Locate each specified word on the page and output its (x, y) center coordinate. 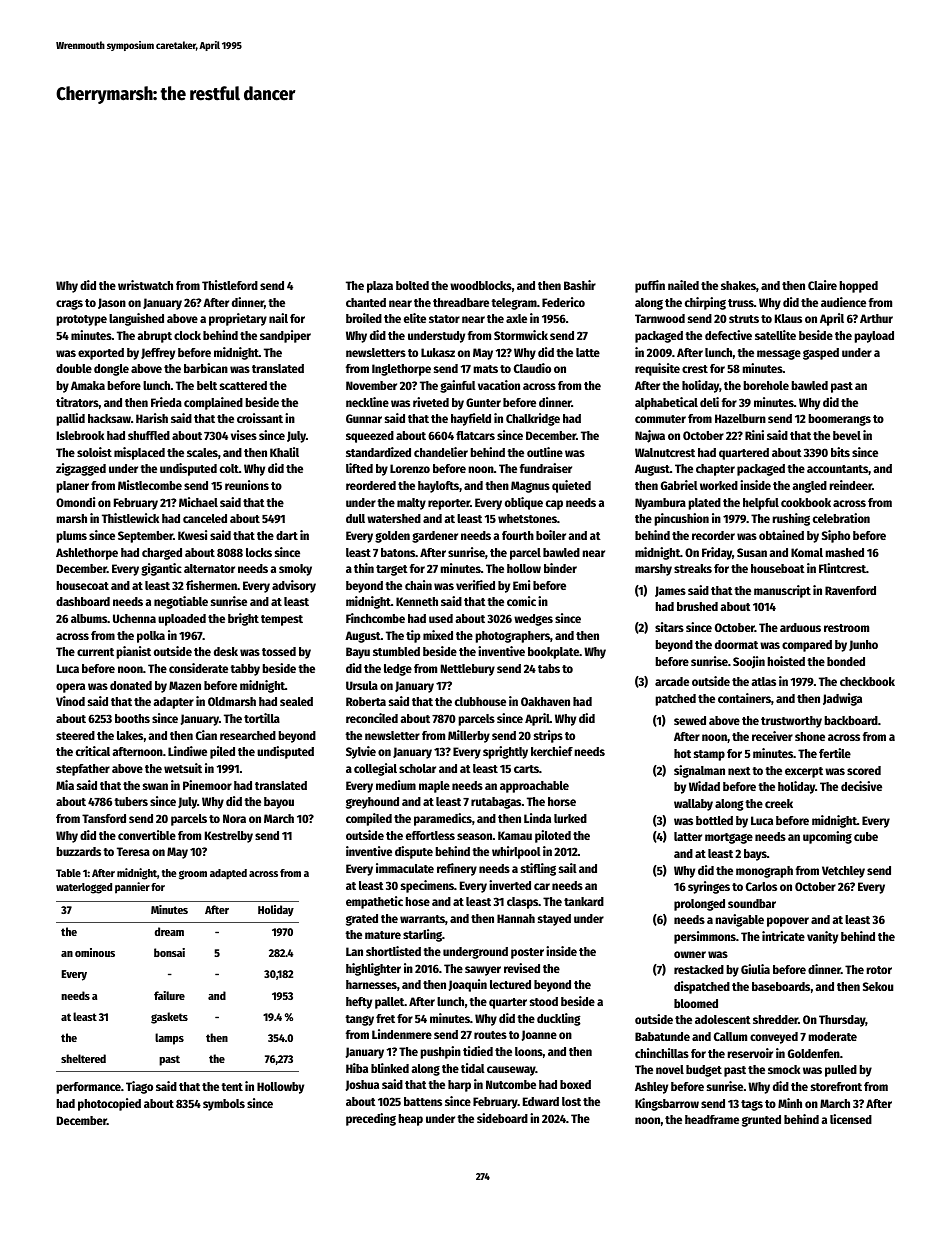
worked (719, 485)
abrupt (154, 337)
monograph (764, 872)
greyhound (372, 803)
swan (155, 786)
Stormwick (521, 335)
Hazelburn (740, 418)
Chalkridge (533, 419)
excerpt (804, 772)
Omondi (75, 502)
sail (568, 868)
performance (89, 1088)
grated (362, 920)
